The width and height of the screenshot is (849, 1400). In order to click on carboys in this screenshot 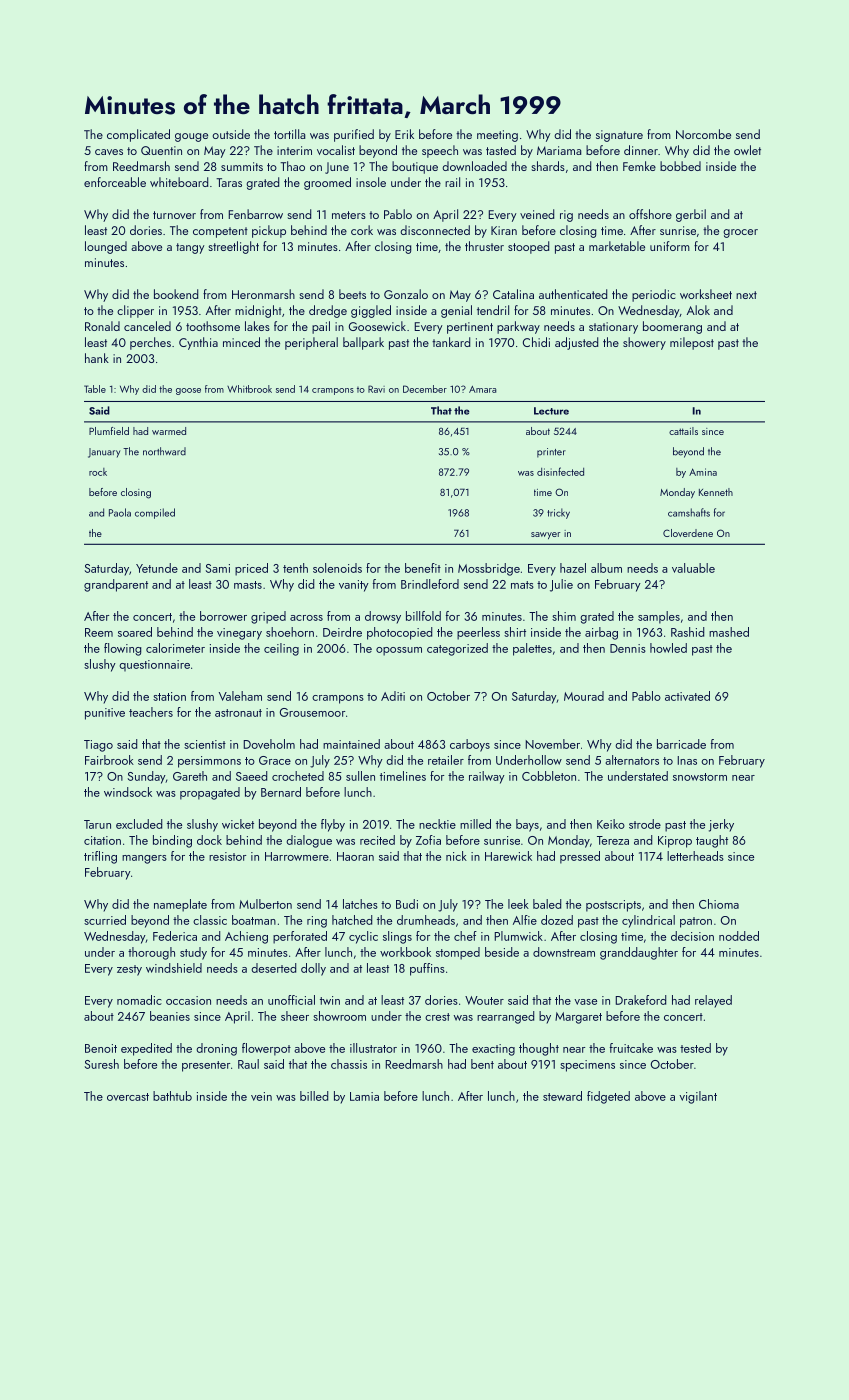, I will do `click(470, 745)`.
